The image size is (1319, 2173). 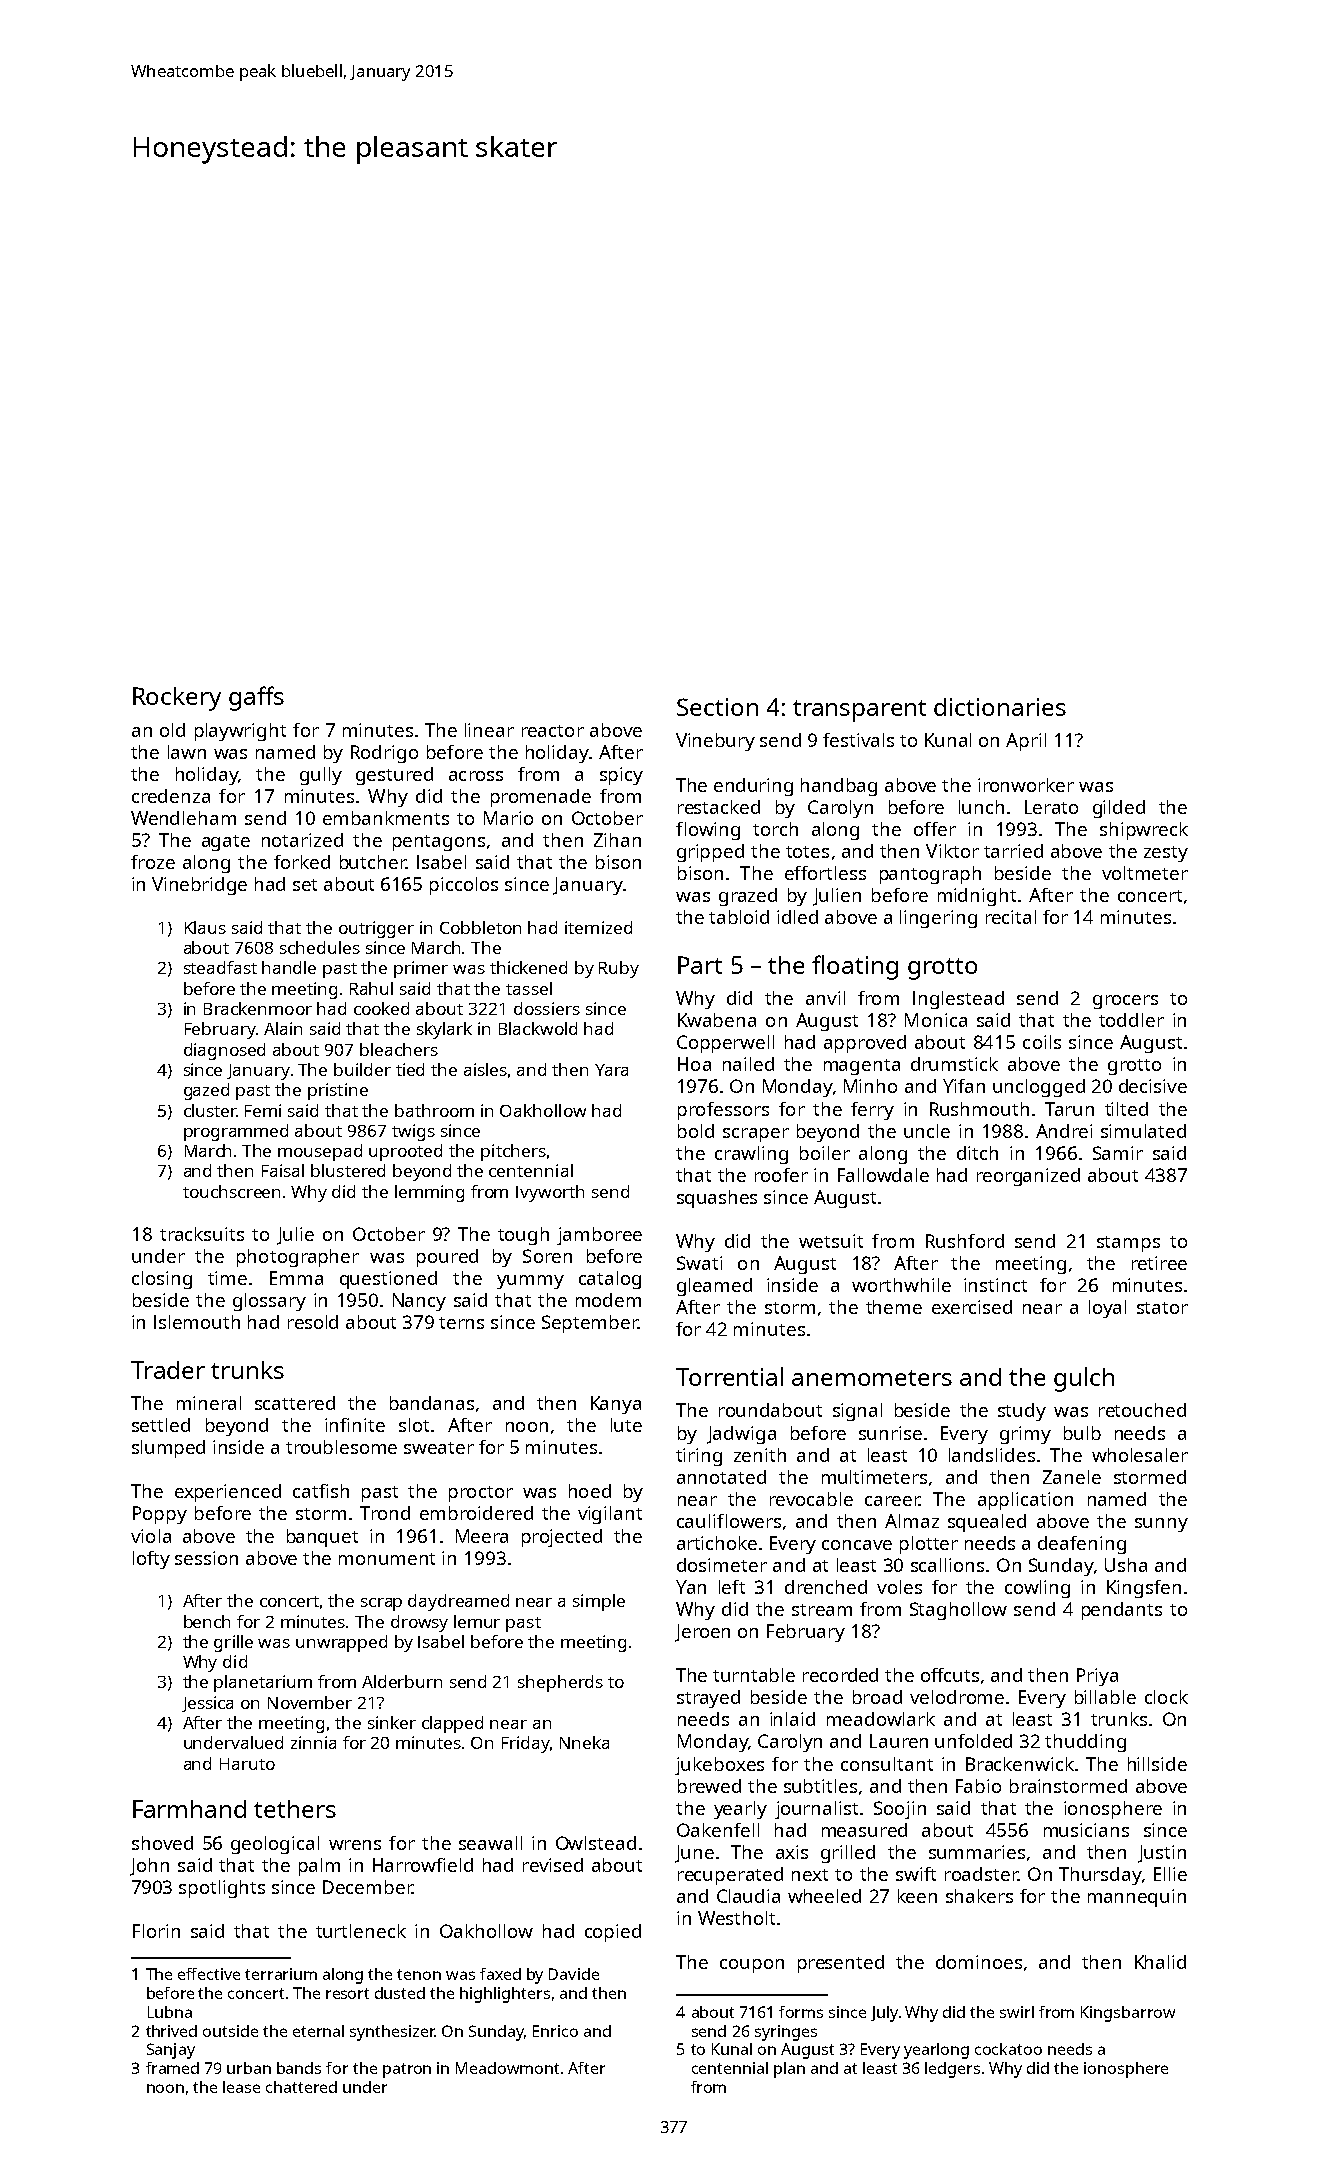 I want to click on daydreamed, so click(x=458, y=1602).
